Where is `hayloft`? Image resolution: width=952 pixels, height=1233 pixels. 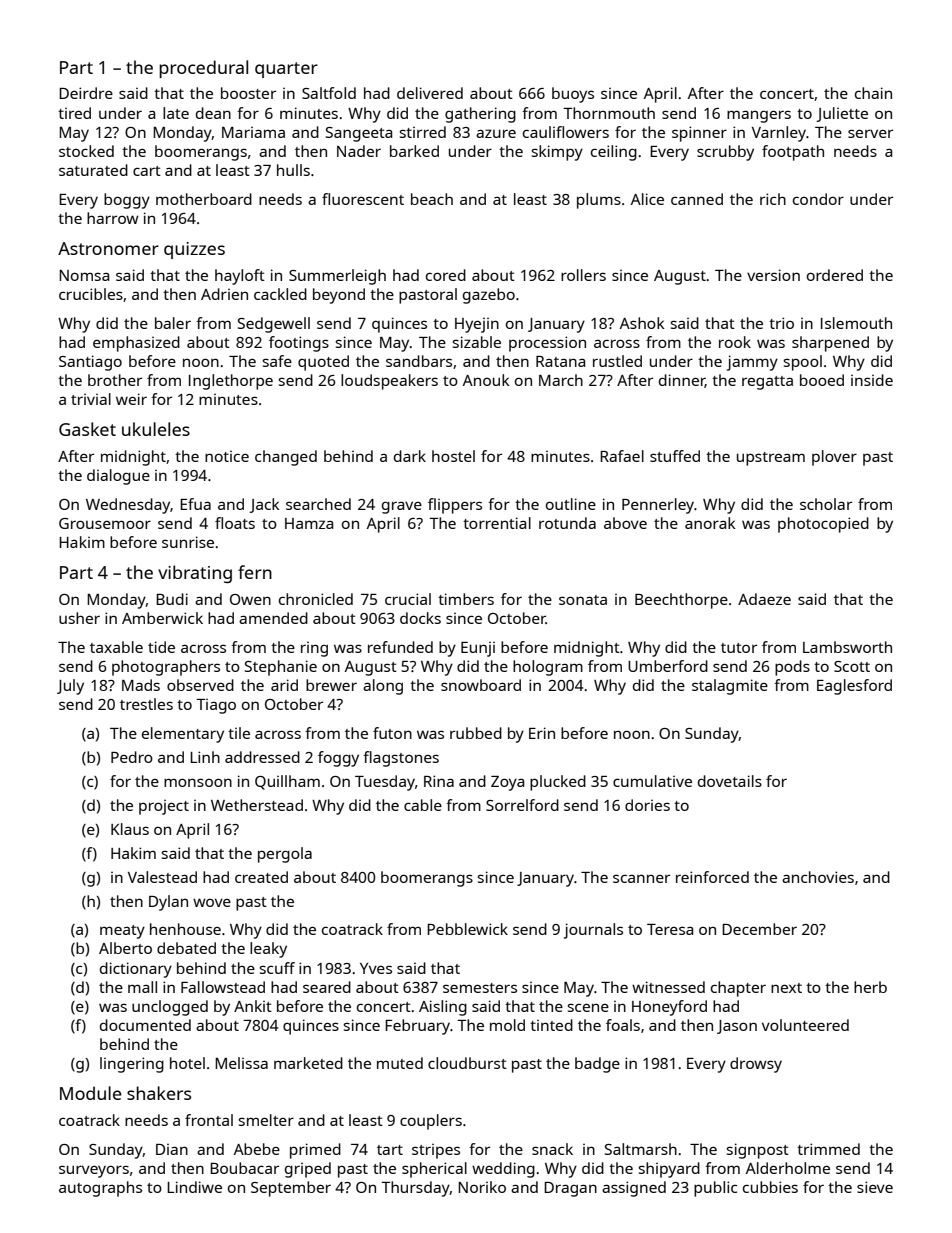
hayloft is located at coordinates (240, 277).
